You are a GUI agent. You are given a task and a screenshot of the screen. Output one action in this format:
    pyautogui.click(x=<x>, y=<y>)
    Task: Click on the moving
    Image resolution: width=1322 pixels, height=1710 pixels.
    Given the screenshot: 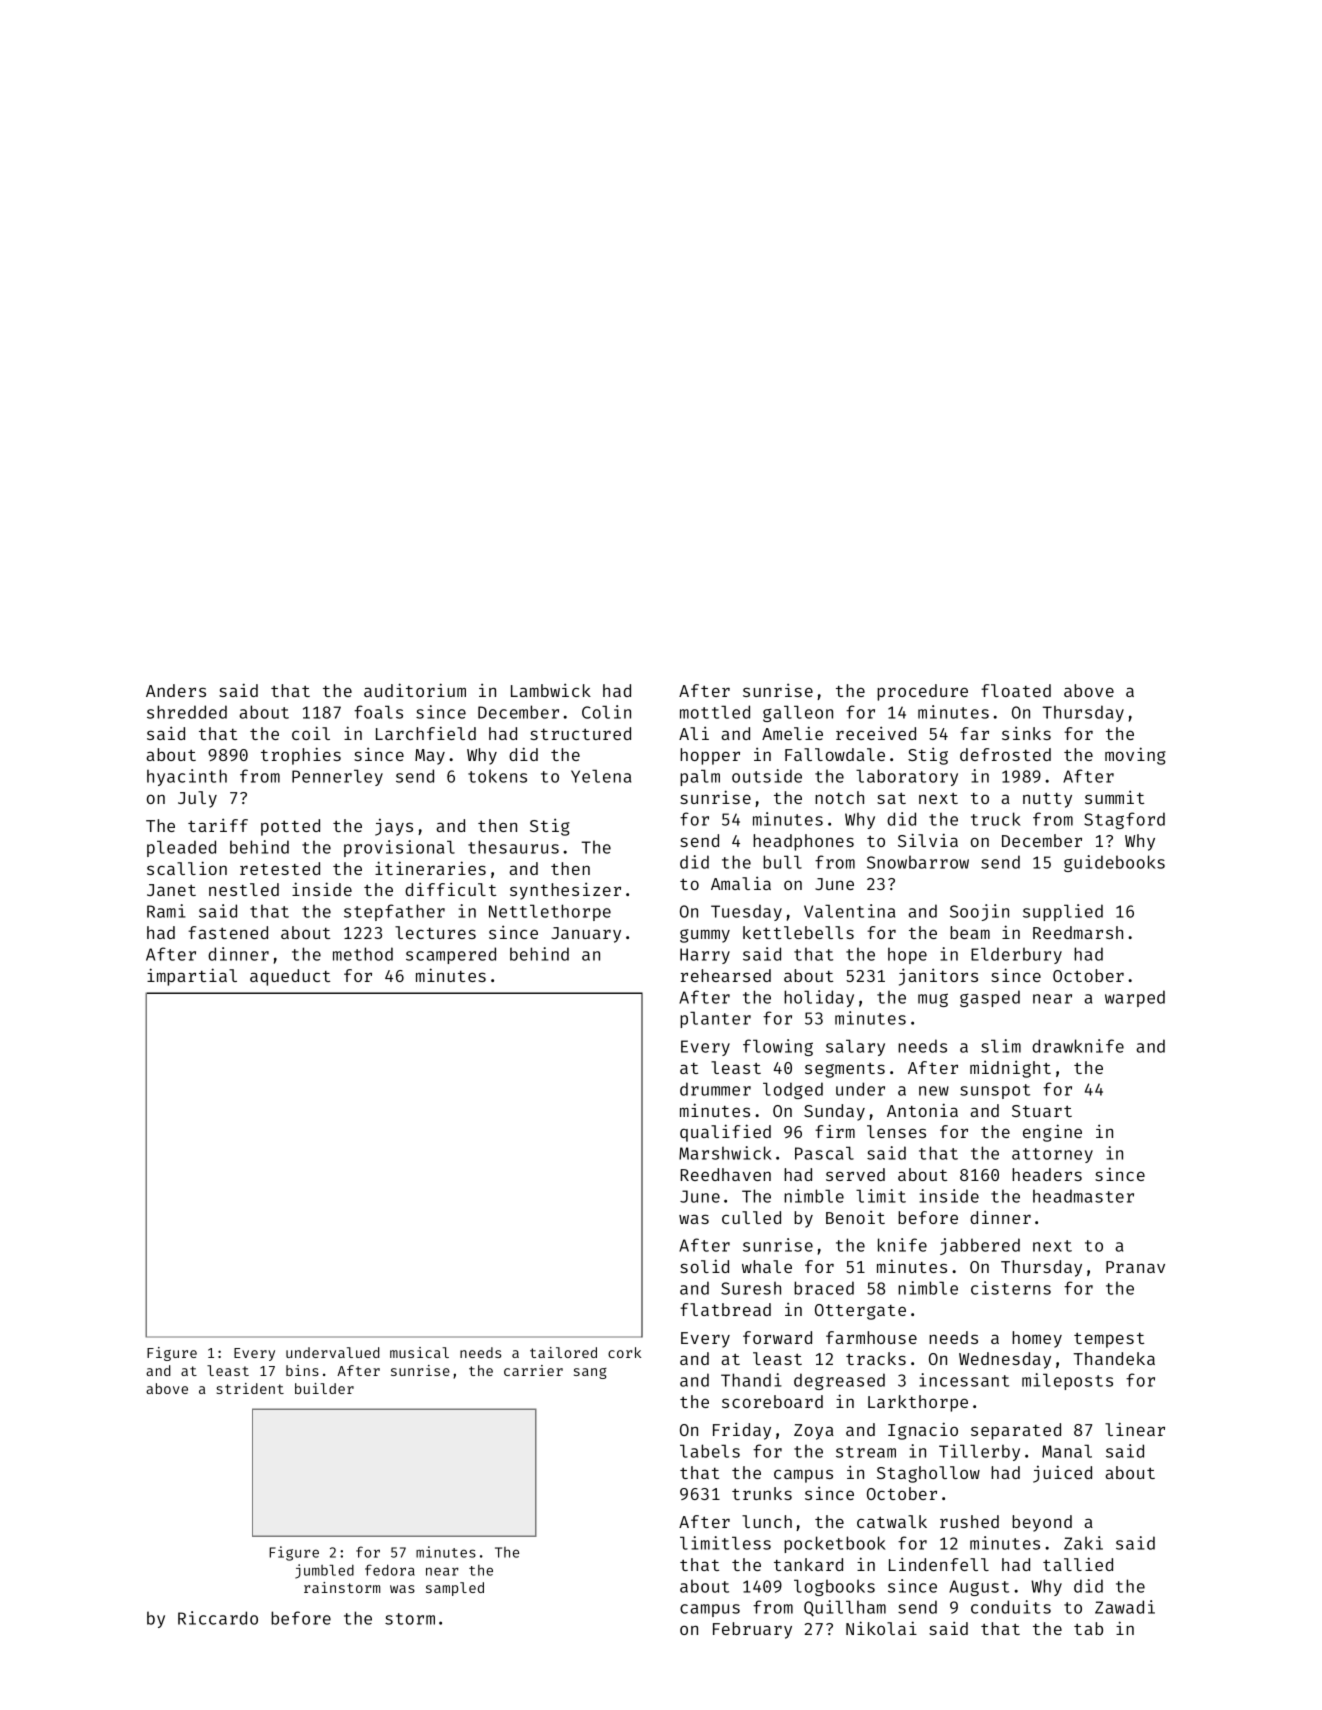 What is the action you would take?
    pyautogui.click(x=1135, y=756)
